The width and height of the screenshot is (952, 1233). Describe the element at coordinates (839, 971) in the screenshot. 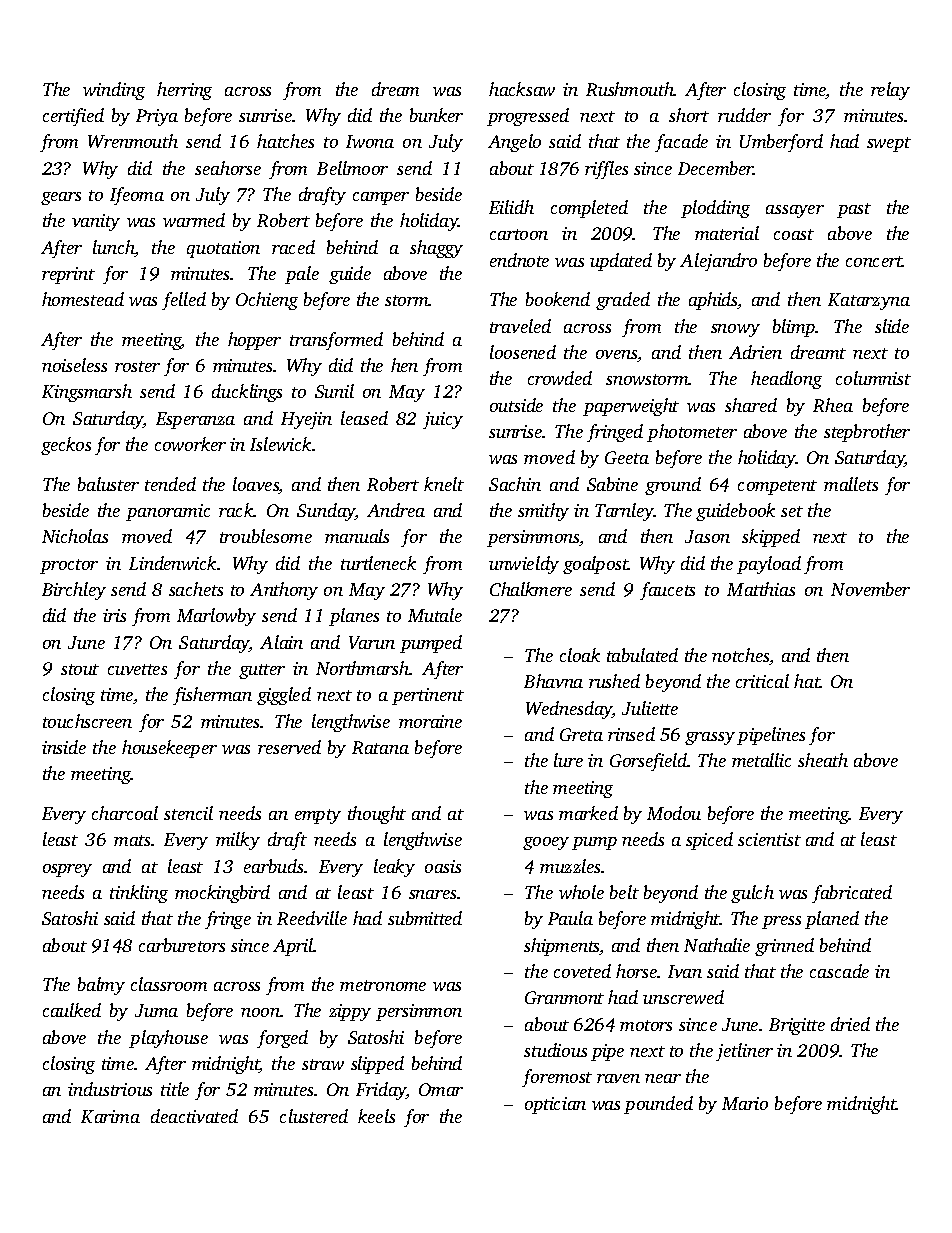

I see `cascade` at that location.
